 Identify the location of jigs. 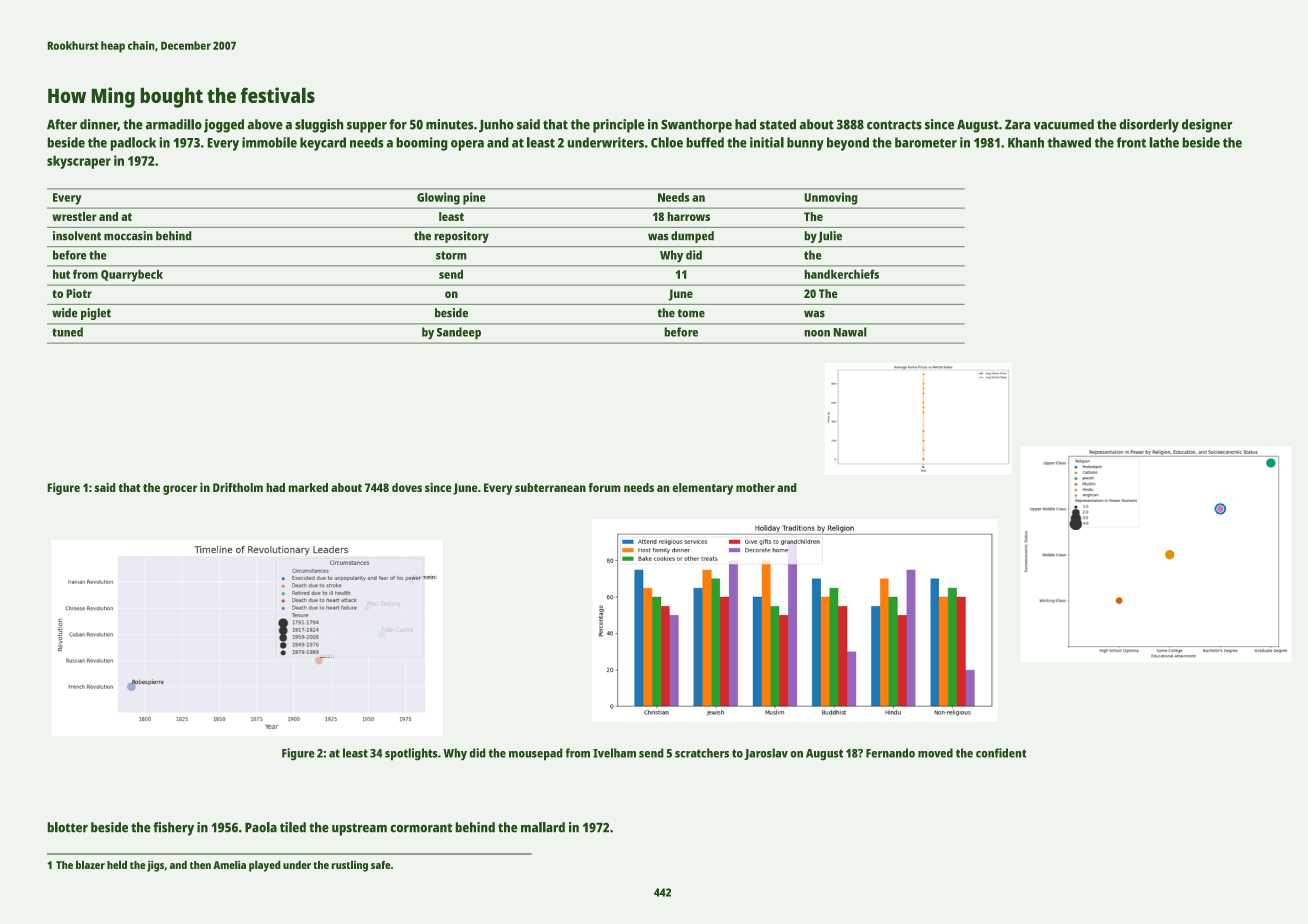
(155, 866).
